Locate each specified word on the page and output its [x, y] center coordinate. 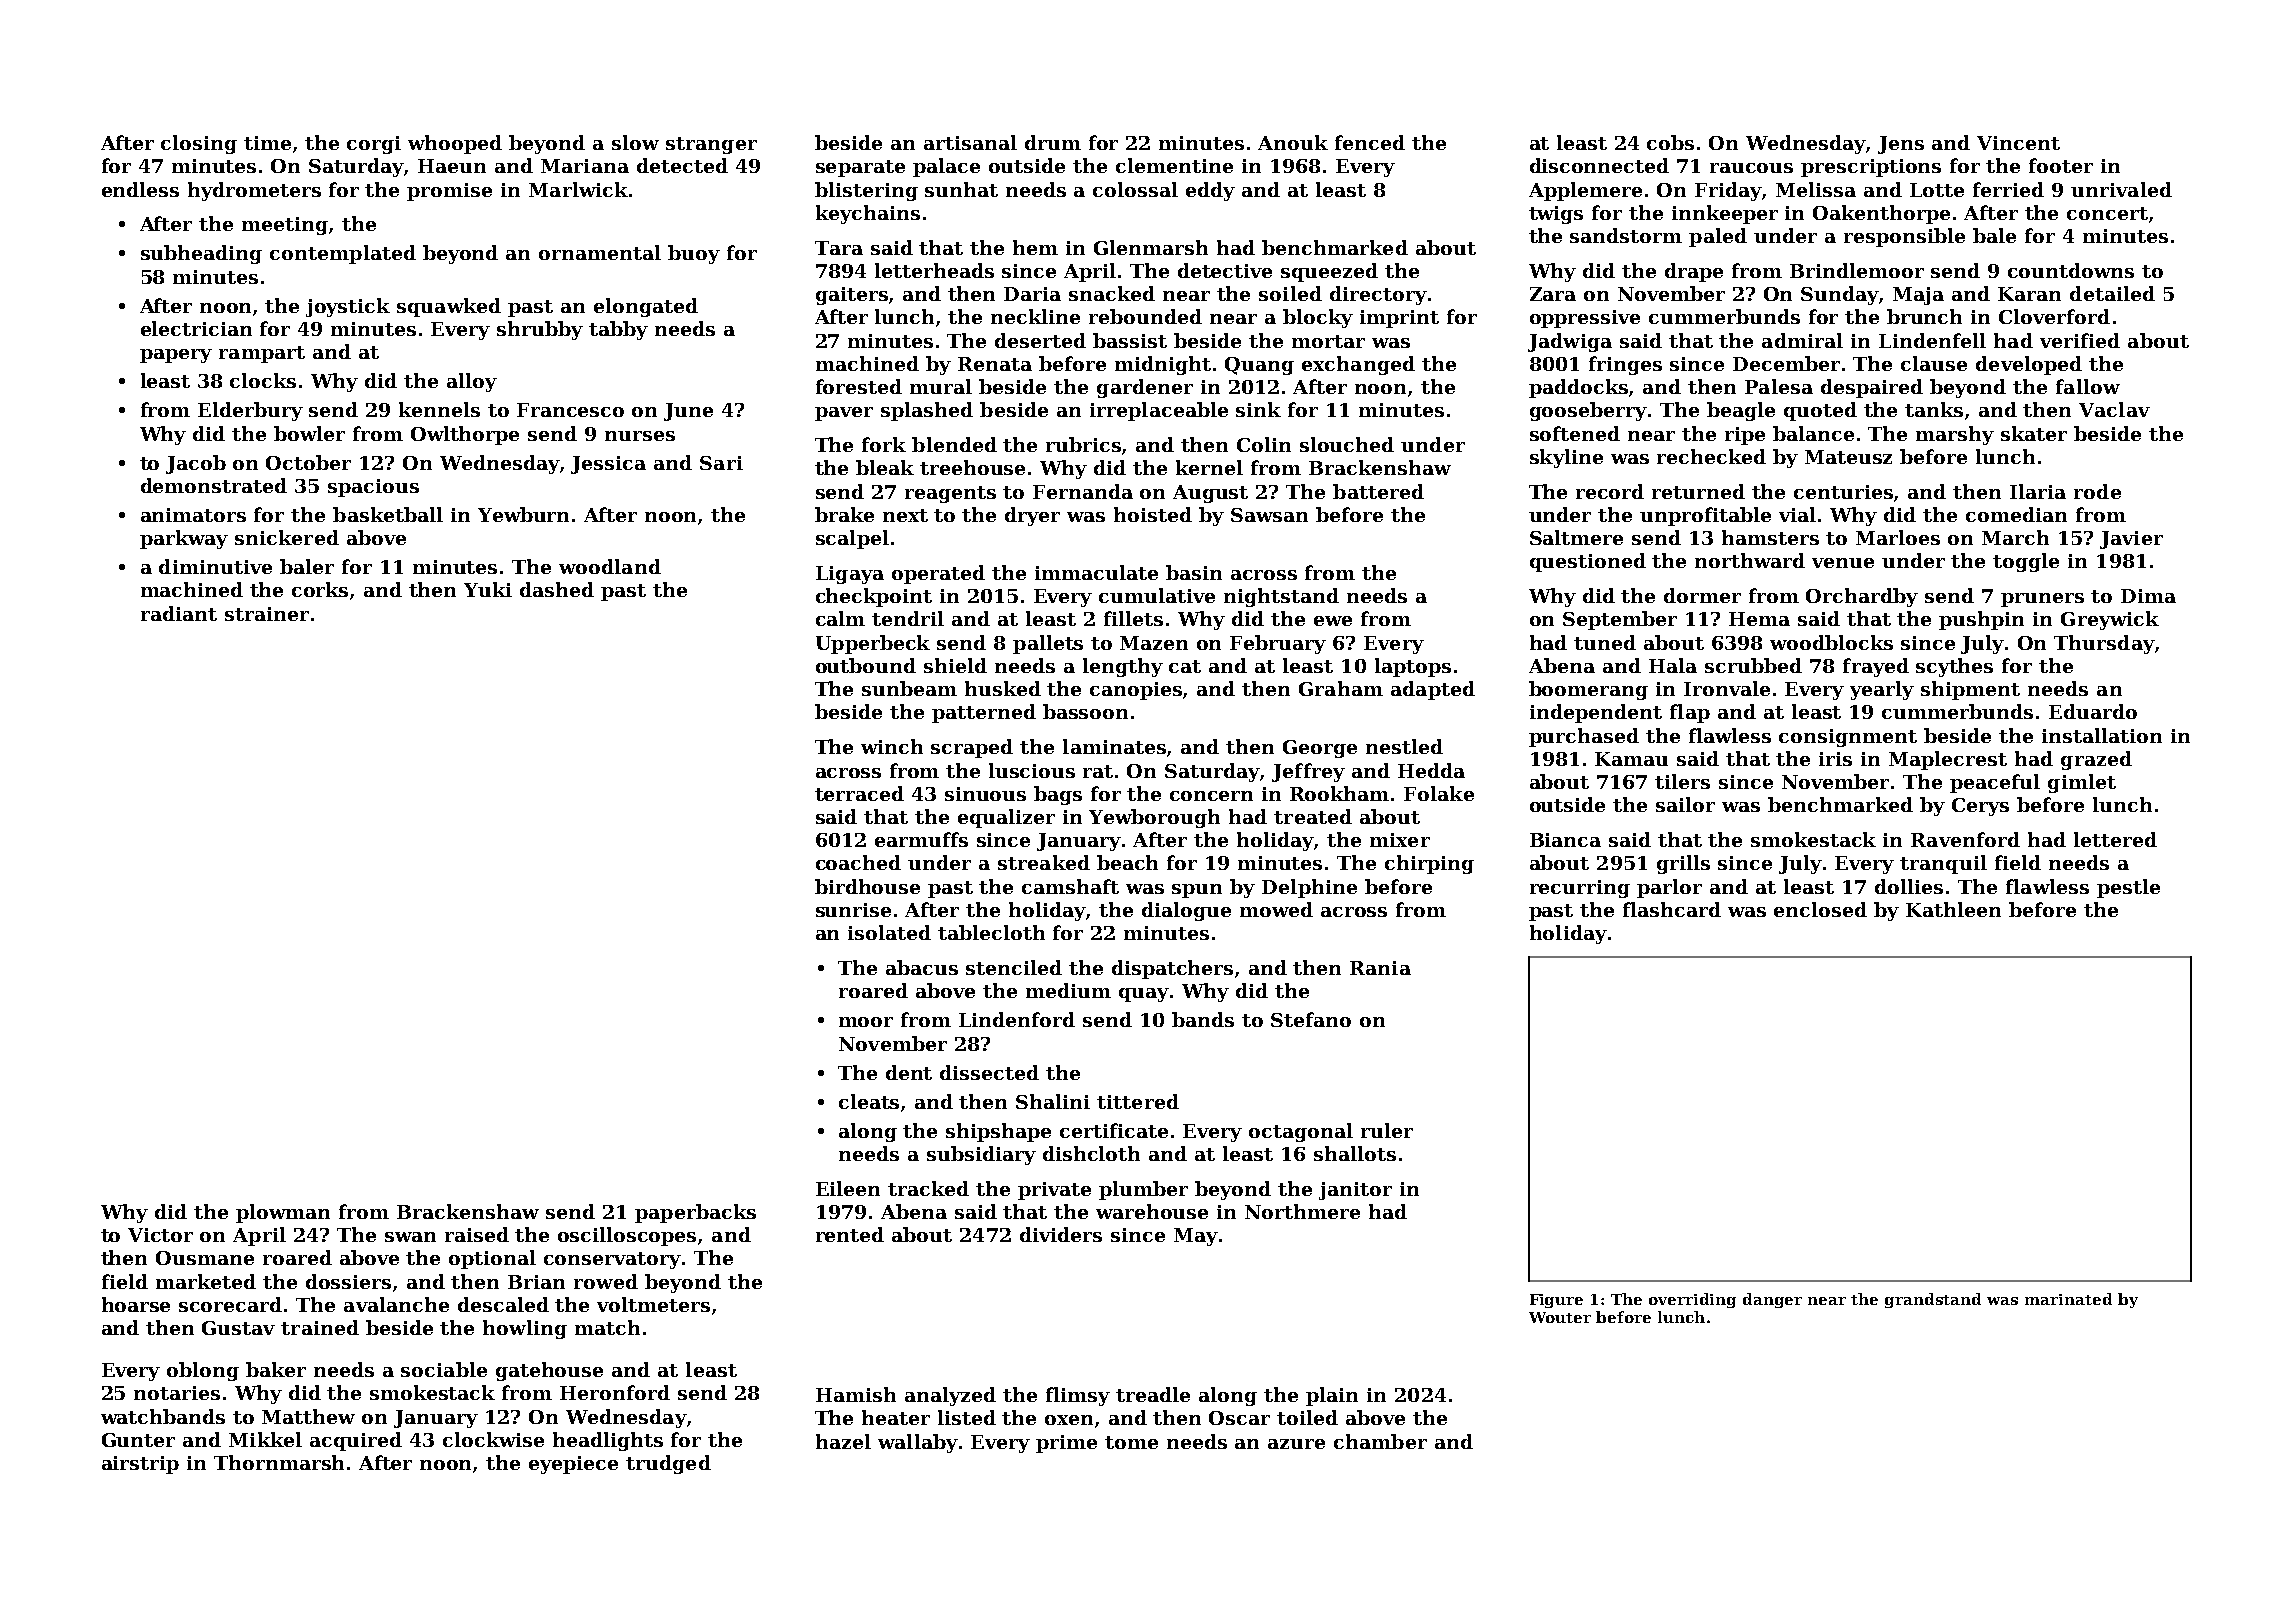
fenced [1370, 142]
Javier [2131, 540]
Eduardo [2093, 711]
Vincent [2018, 143]
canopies [1136, 691]
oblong [203, 1371]
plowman [283, 1213]
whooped [455, 144]
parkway [184, 539]
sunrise [853, 910]
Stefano [1311, 1019]
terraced [859, 793]
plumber [1143, 1190]
